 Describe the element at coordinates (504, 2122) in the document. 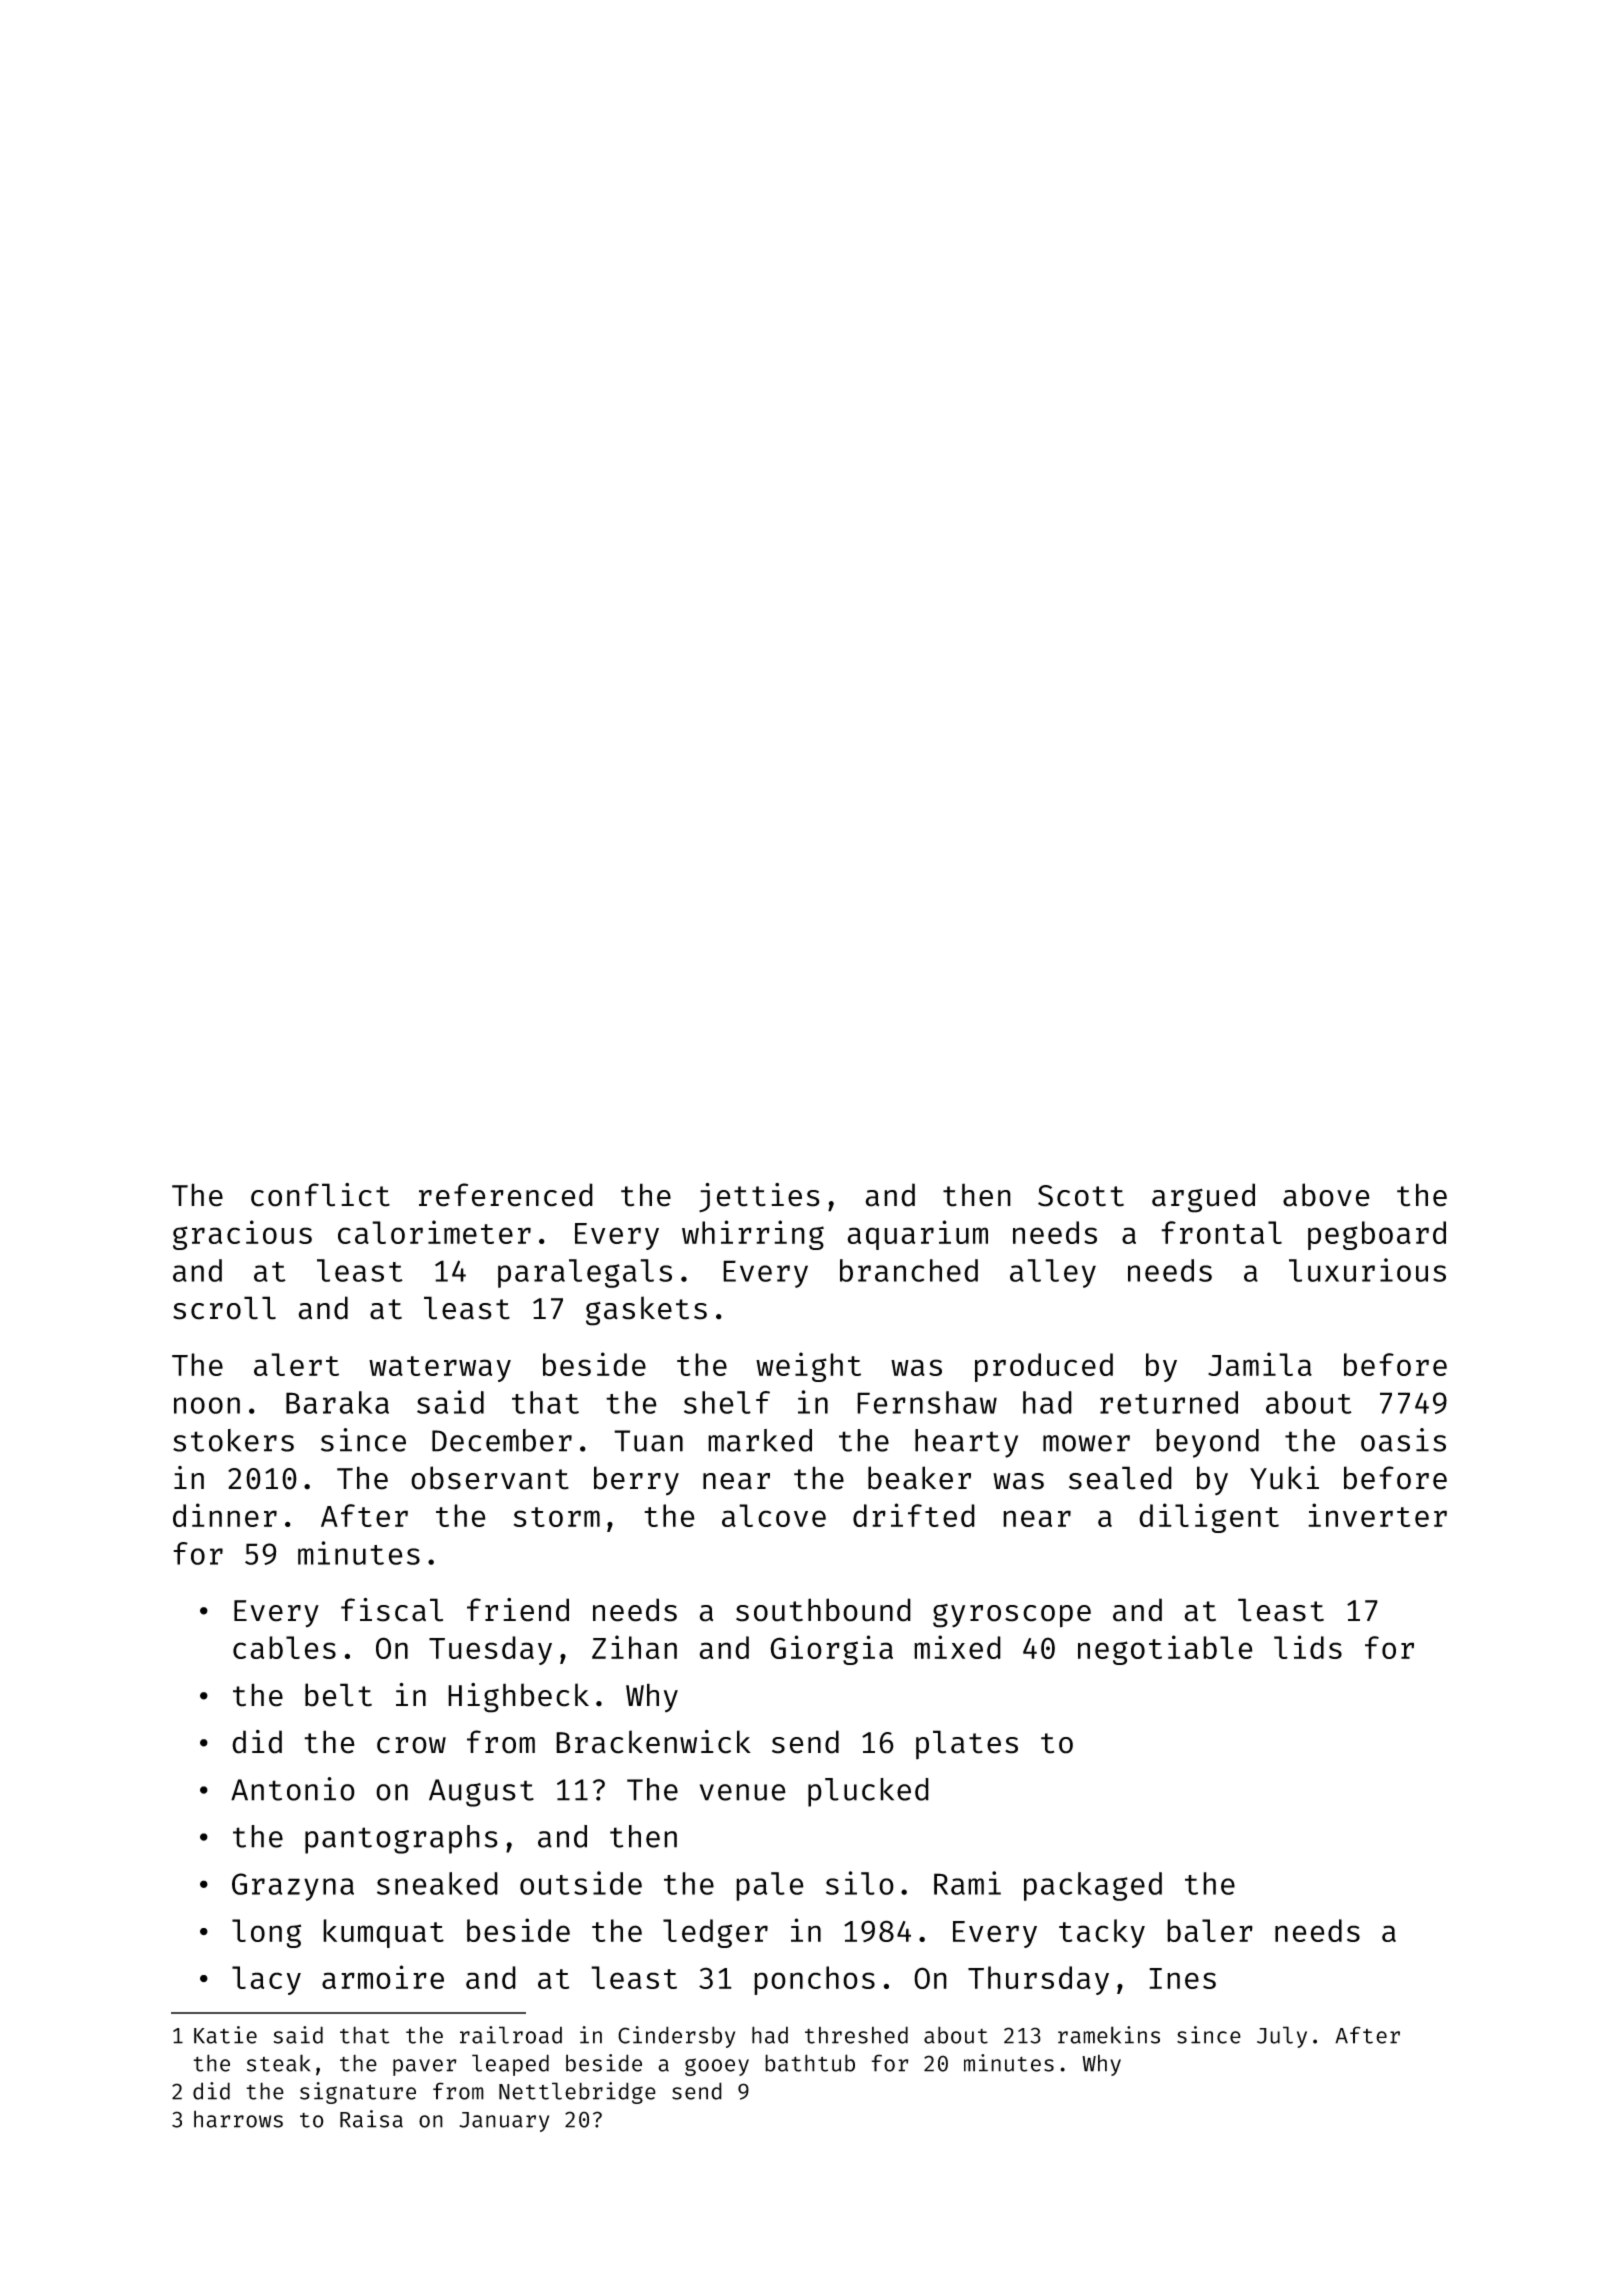

I see `January` at that location.
